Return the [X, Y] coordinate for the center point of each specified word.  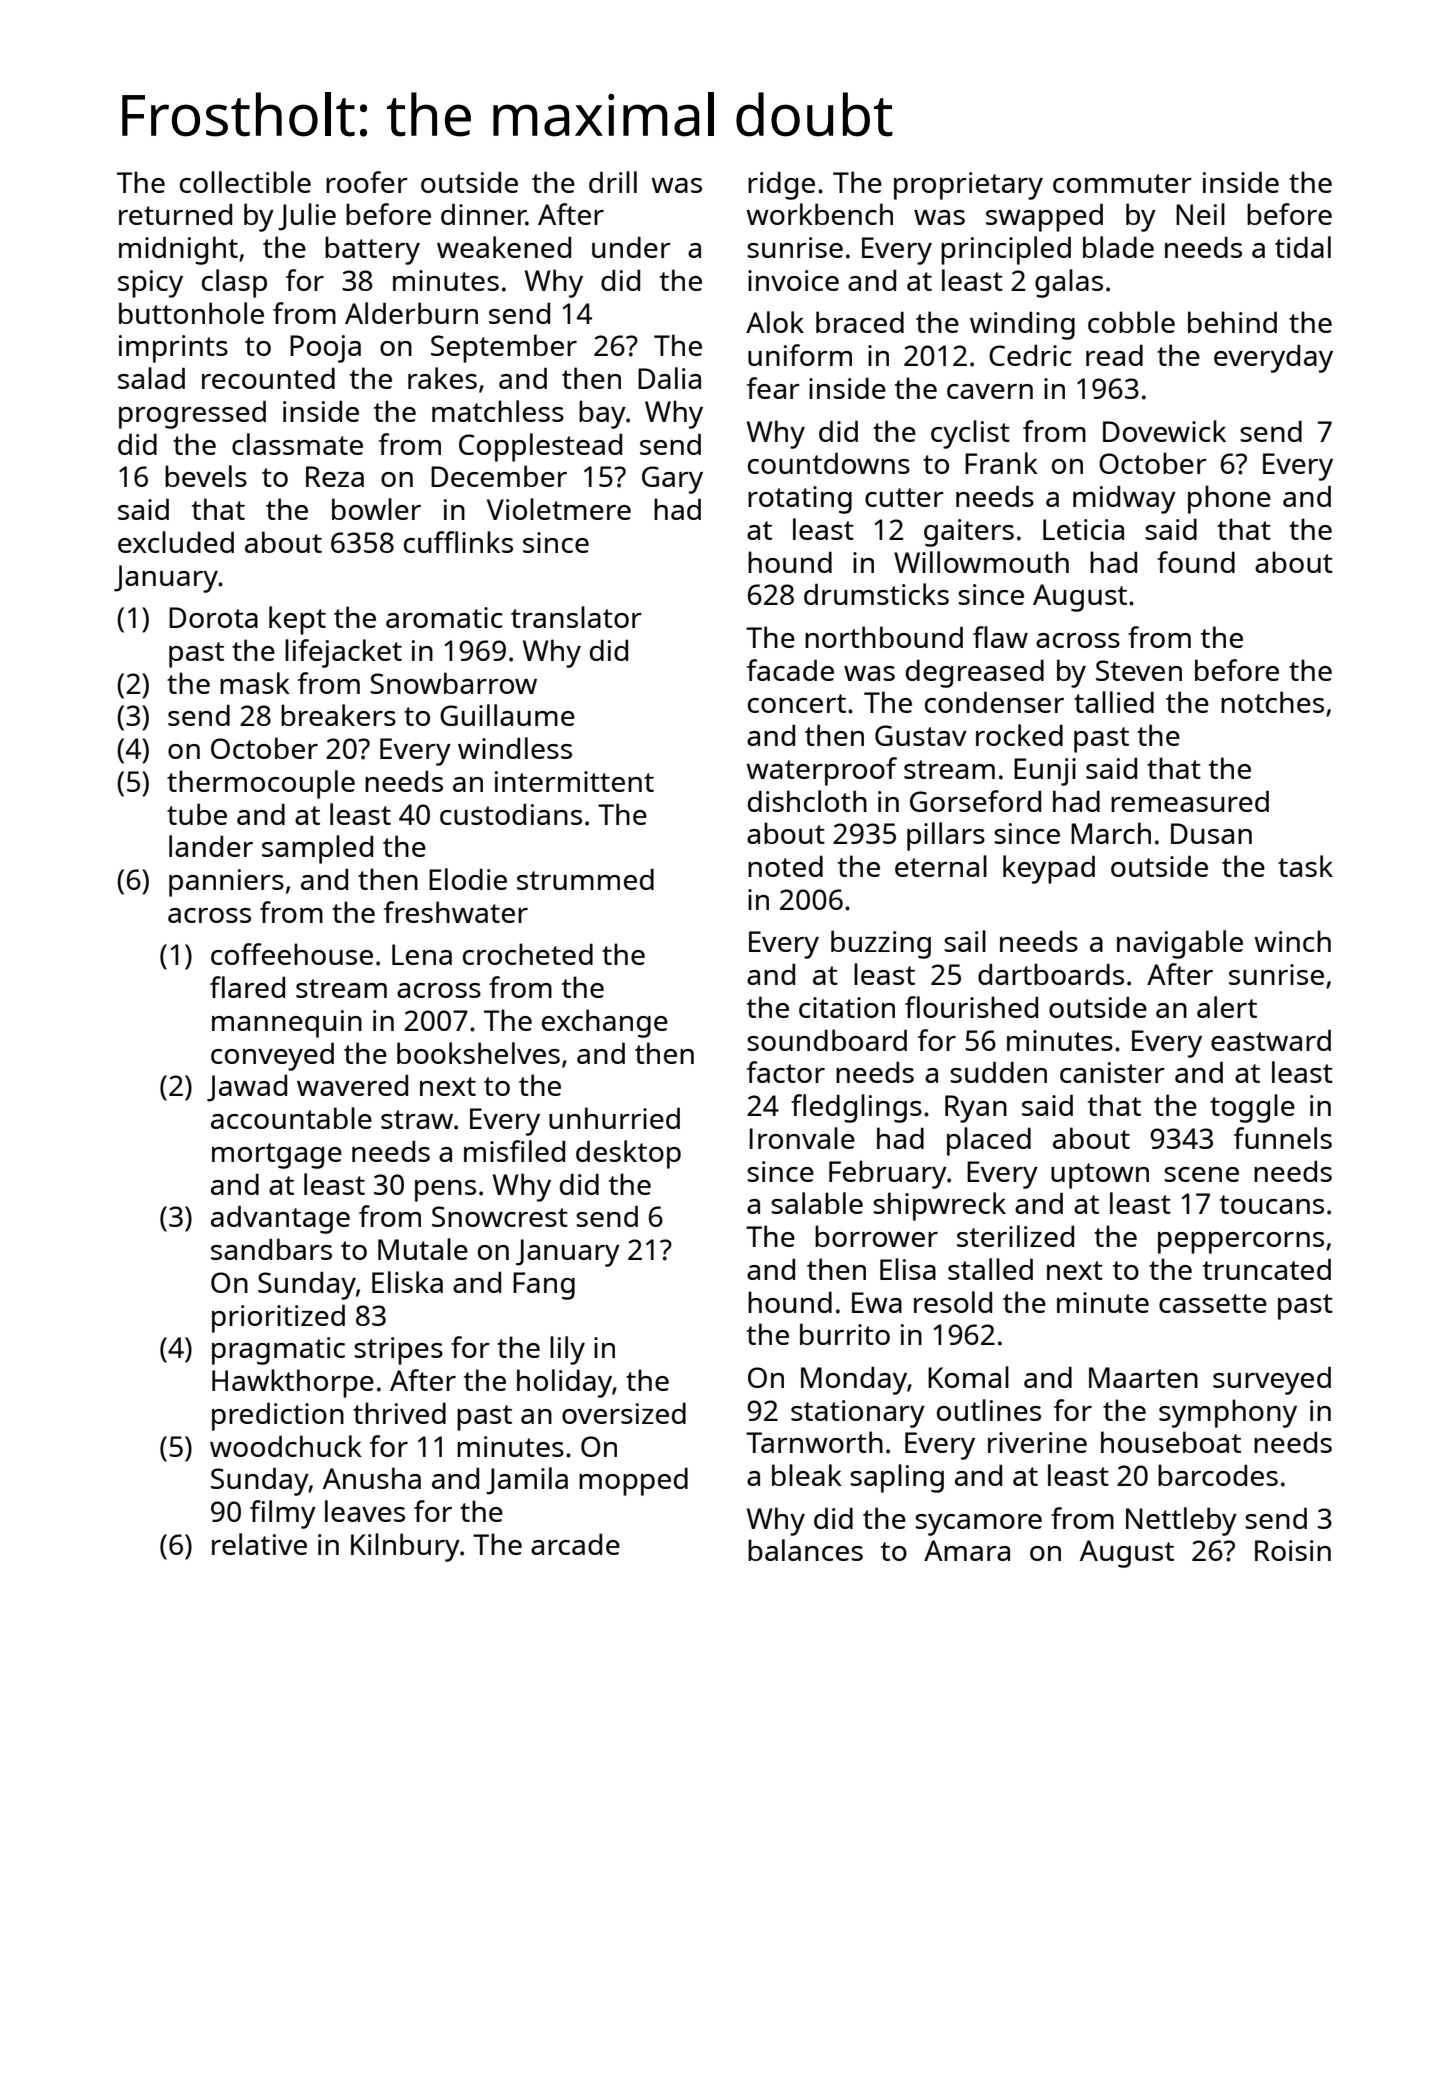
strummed [585, 879]
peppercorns [1241, 1243]
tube [197, 814]
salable [817, 1203]
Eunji [1045, 772]
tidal [1303, 247]
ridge [781, 186]
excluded [176, 542]
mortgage [277, 1156]
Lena [422, 954]
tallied [1114, 702]
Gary [672, 480]
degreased [975, 674]
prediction [278, 1416]
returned [175, 214]
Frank [1001, 463]
